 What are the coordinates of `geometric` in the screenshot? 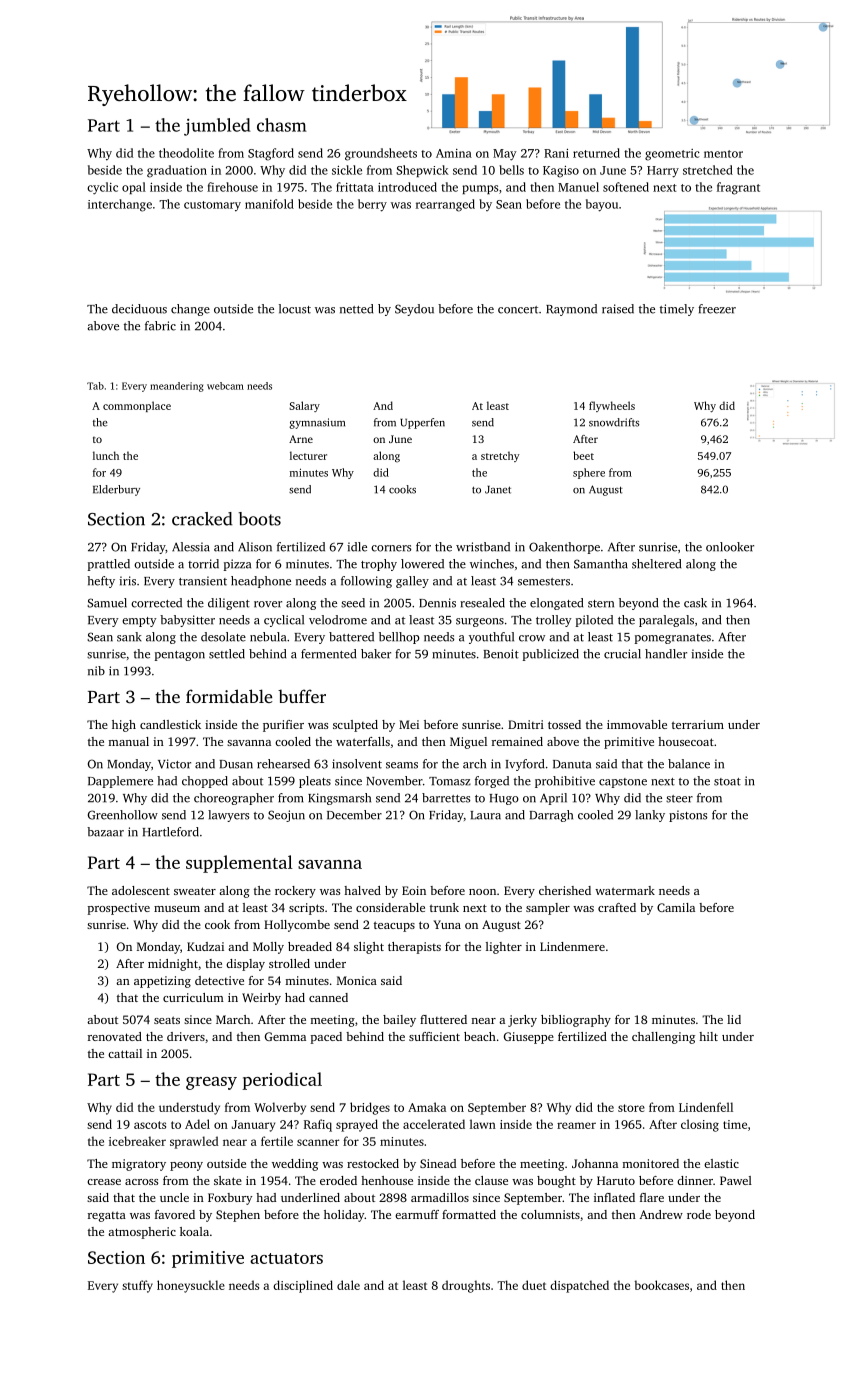 It's located at (672, 155).
